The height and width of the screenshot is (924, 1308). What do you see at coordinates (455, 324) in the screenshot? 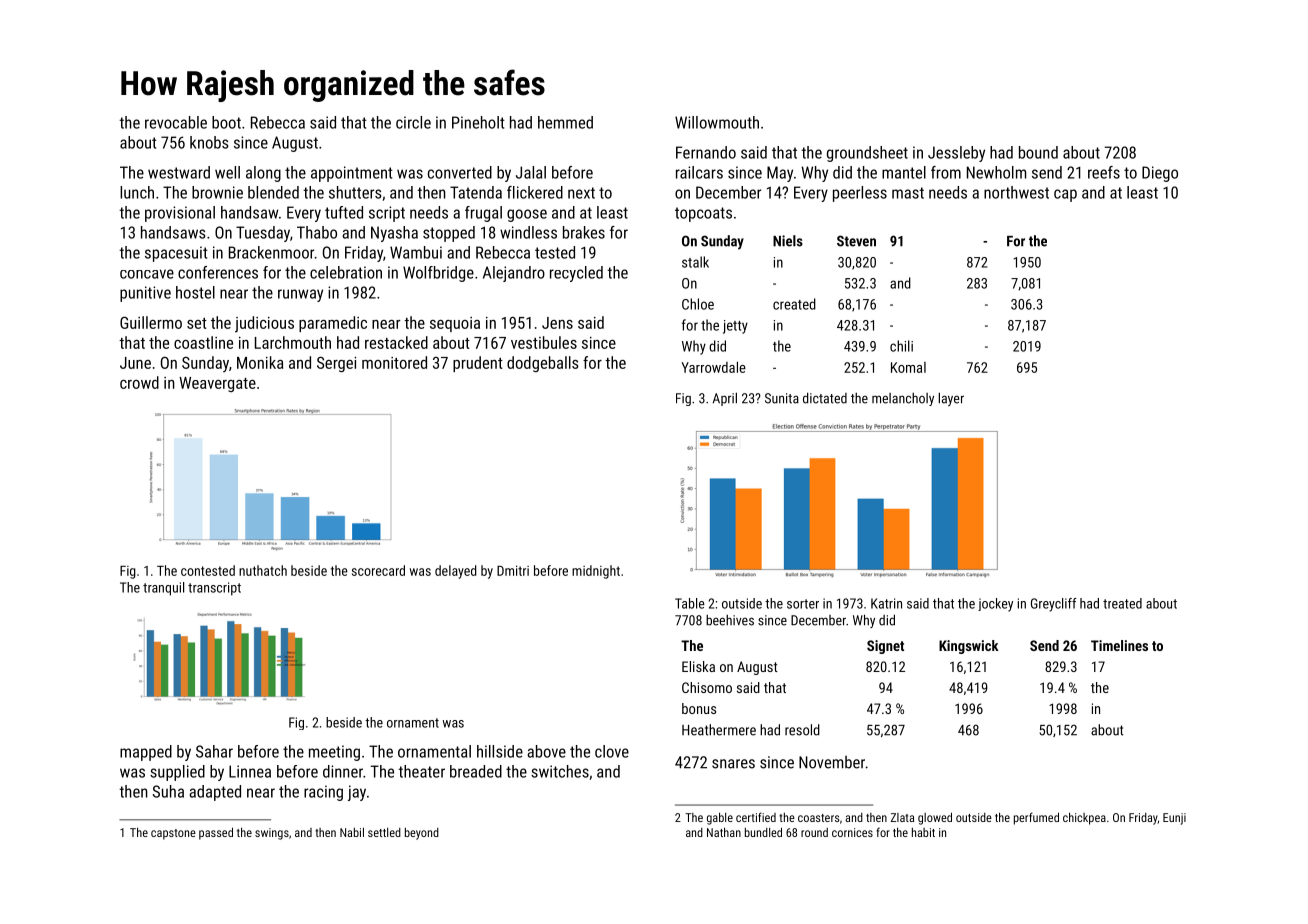
I see `sequoia` at bounding box center [455, 324].
